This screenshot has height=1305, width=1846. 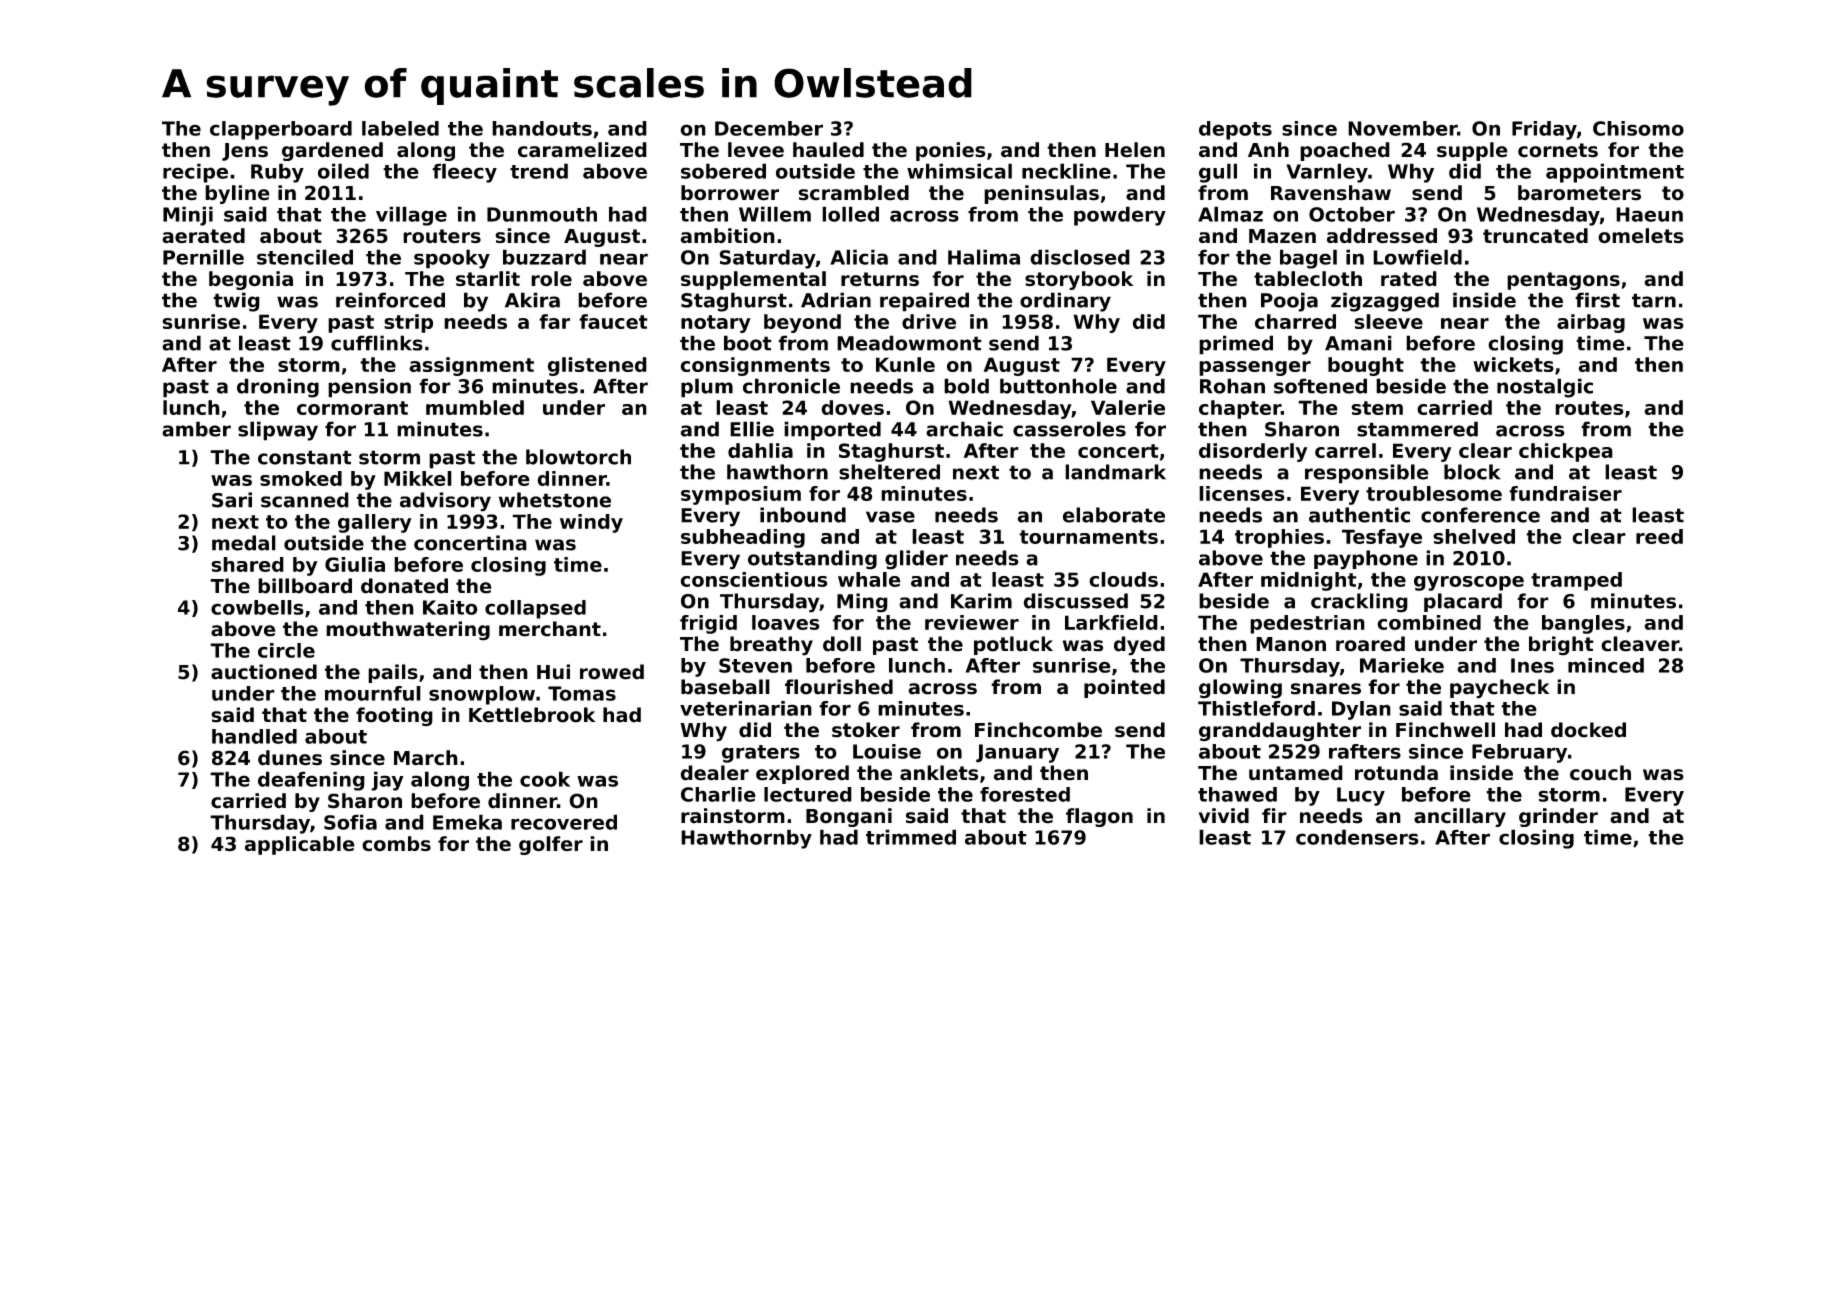 What do you see at coordinates (551, 845) in the screenshot?
I see `golfer` at bounding box center [551, 845].
